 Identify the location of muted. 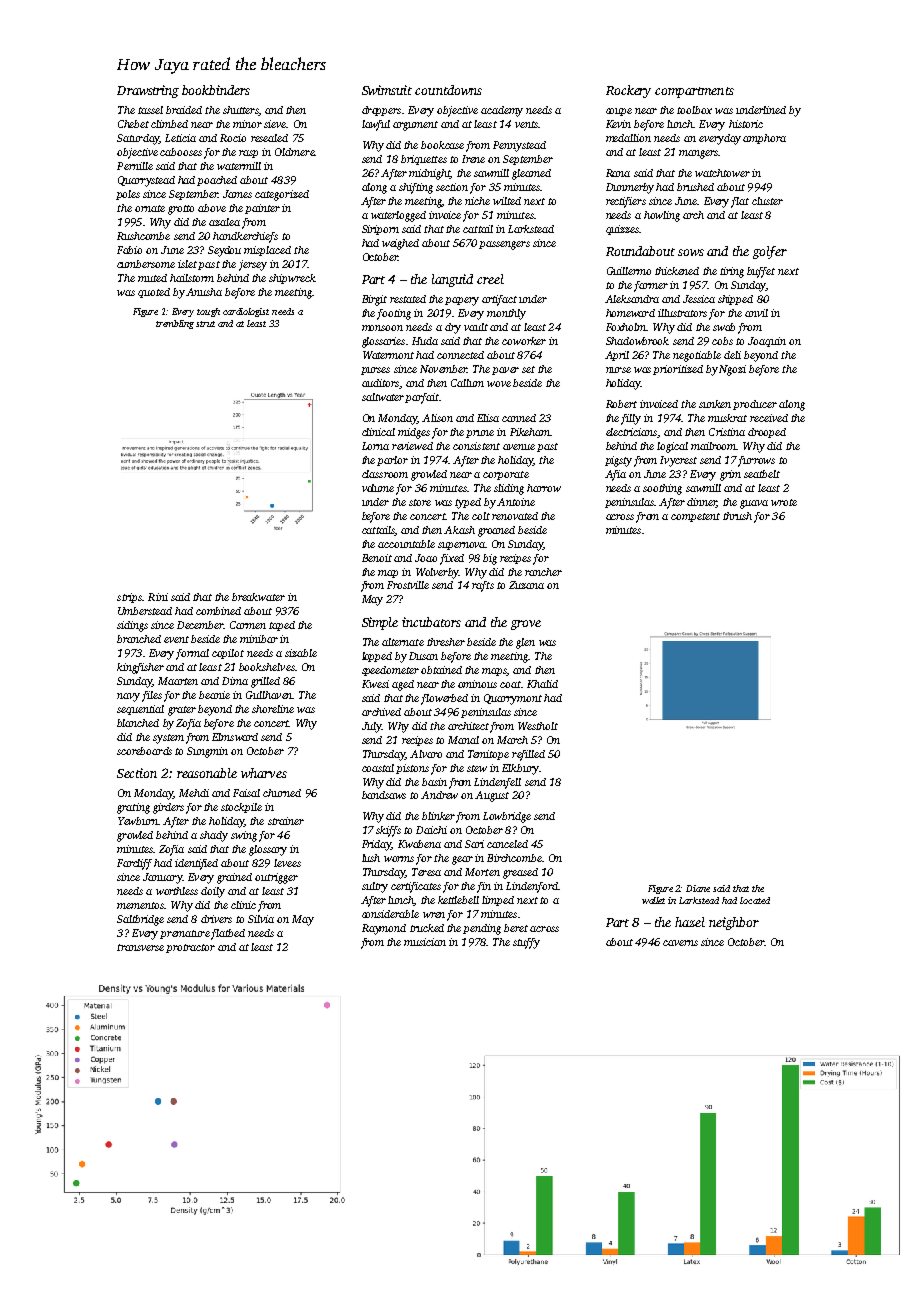
(152, 278).
